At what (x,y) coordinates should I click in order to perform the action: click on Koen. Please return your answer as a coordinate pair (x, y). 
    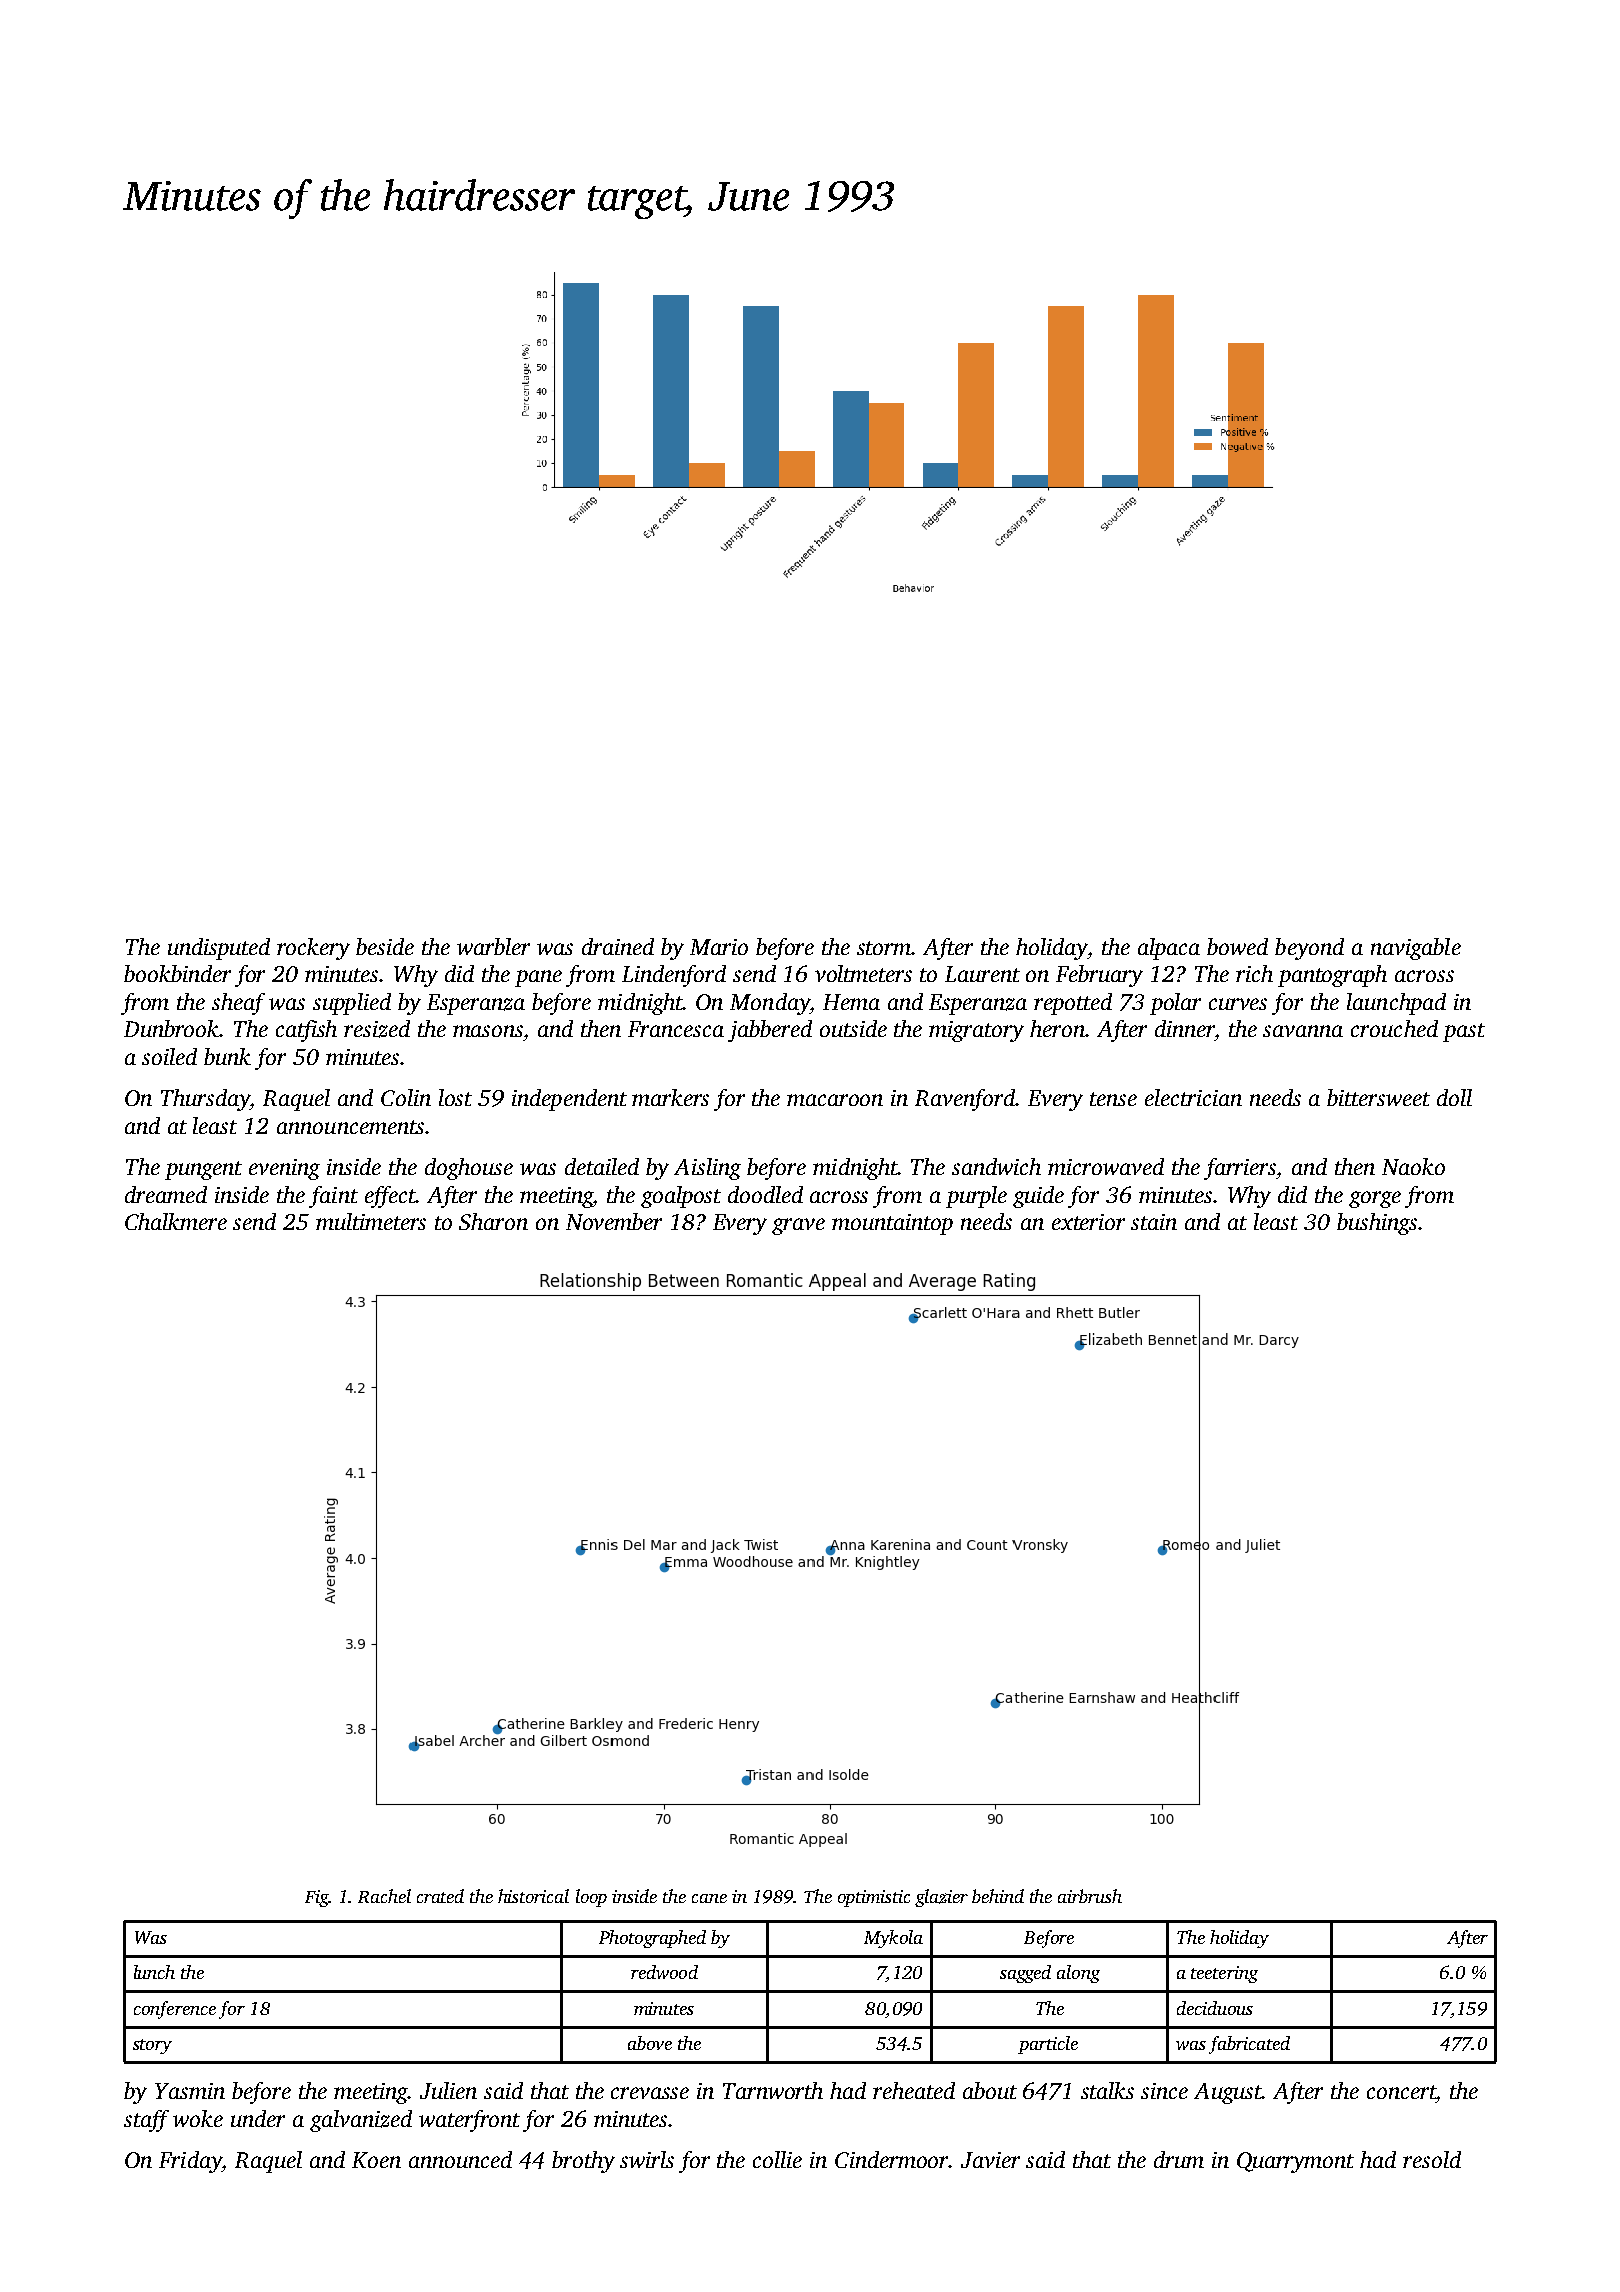
    Looking at the image, I should click on (376, 2160).
